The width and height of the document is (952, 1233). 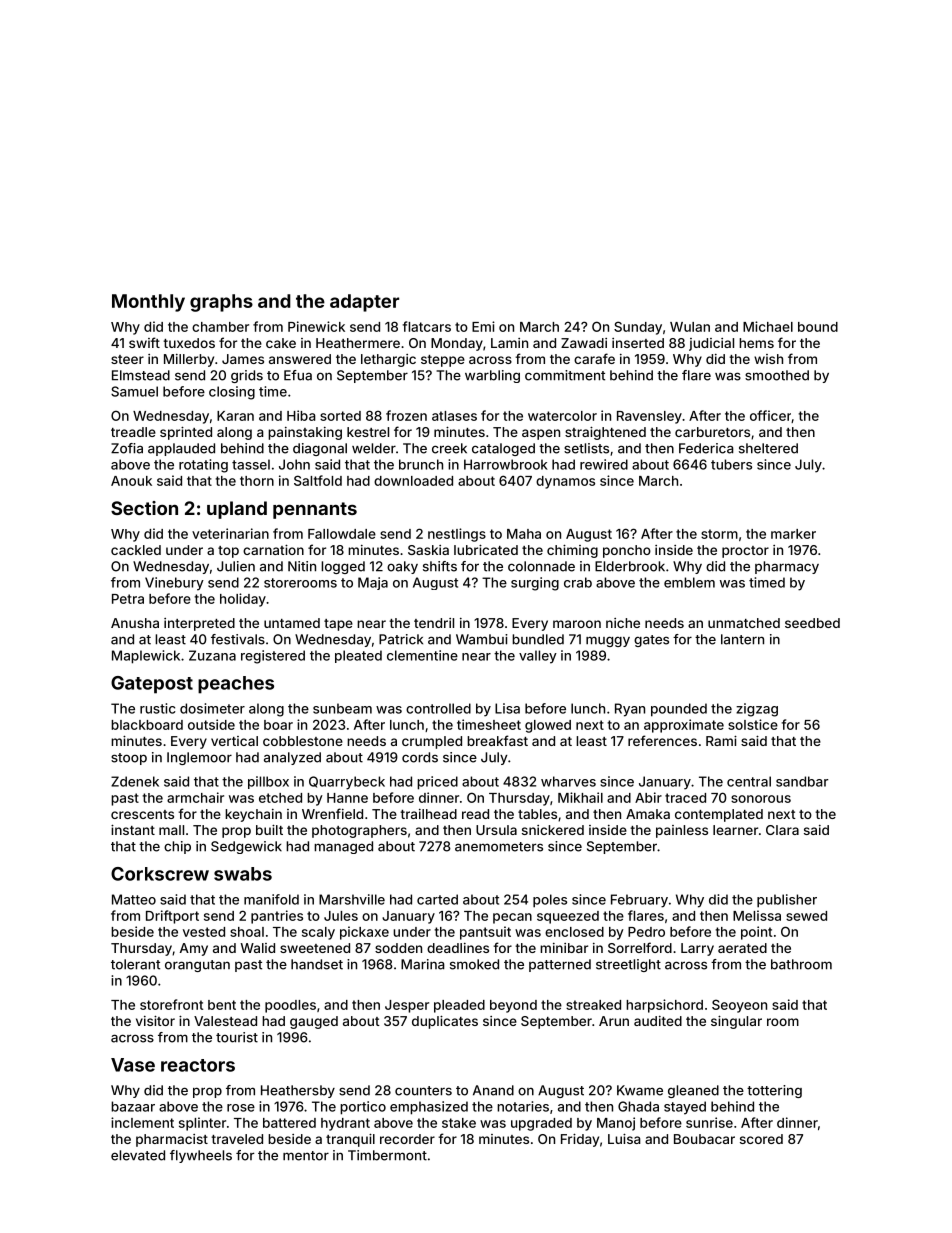 What do you see at coordinates (483, 326) in the document?
I see `Emi` at bounding box center [483, 326].
